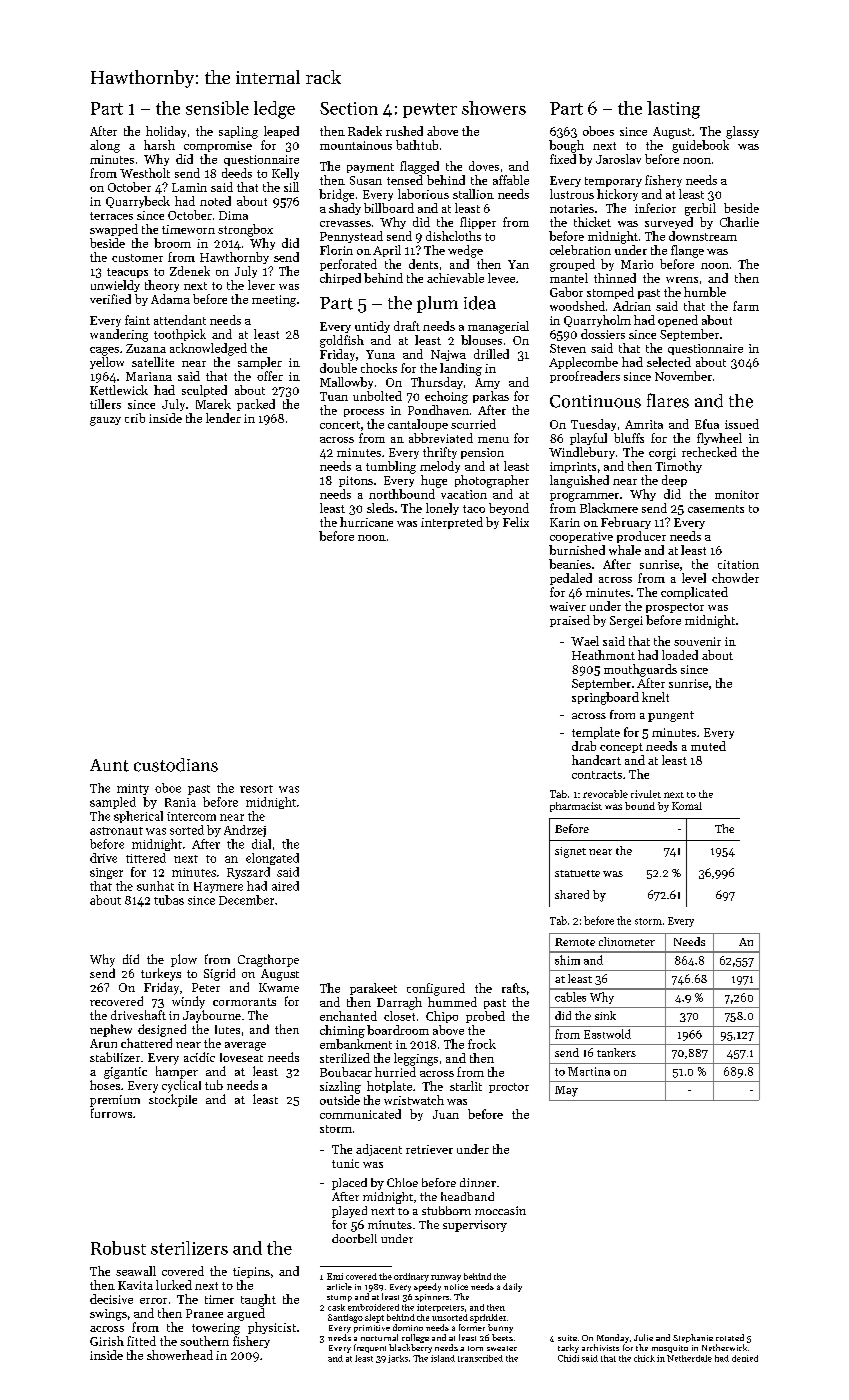 The height and width of the page is (1400, 849). I want to click on hurricane, so click(366, 522).
